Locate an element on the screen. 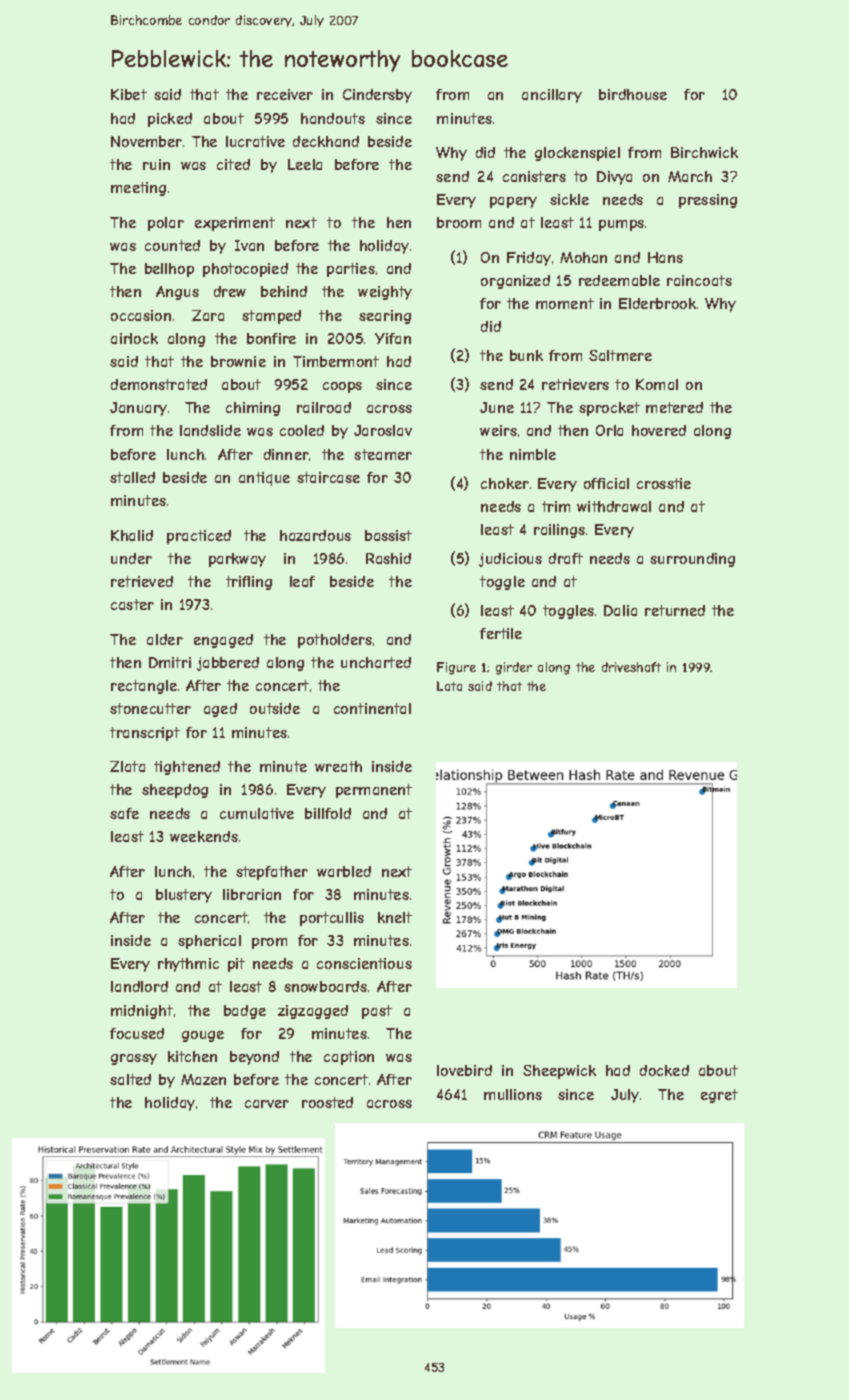  librarian is located at coordinates (252, 894).
